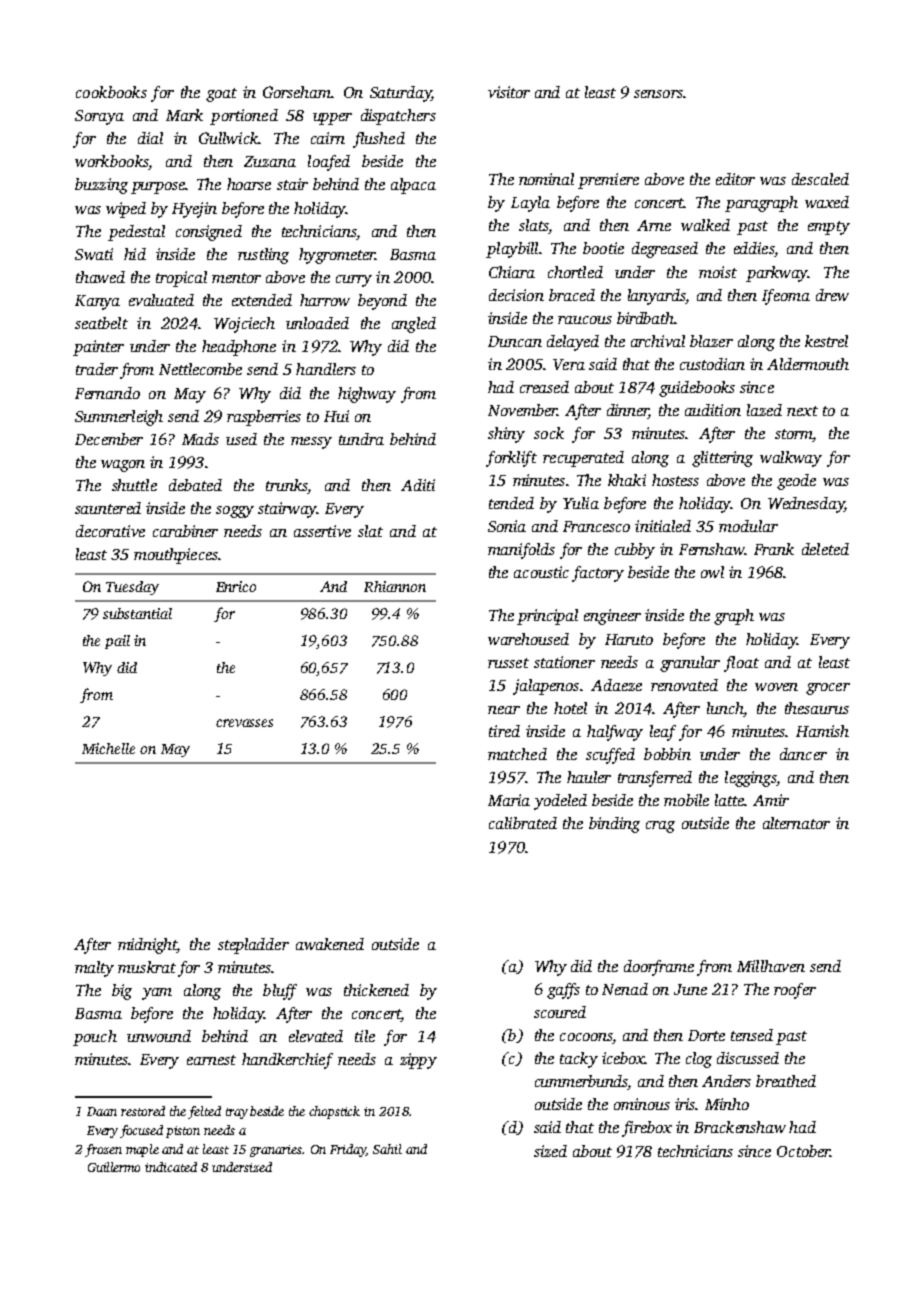 This document has width=924, height=1311. I want to click on nominal, so click(546, 179).
